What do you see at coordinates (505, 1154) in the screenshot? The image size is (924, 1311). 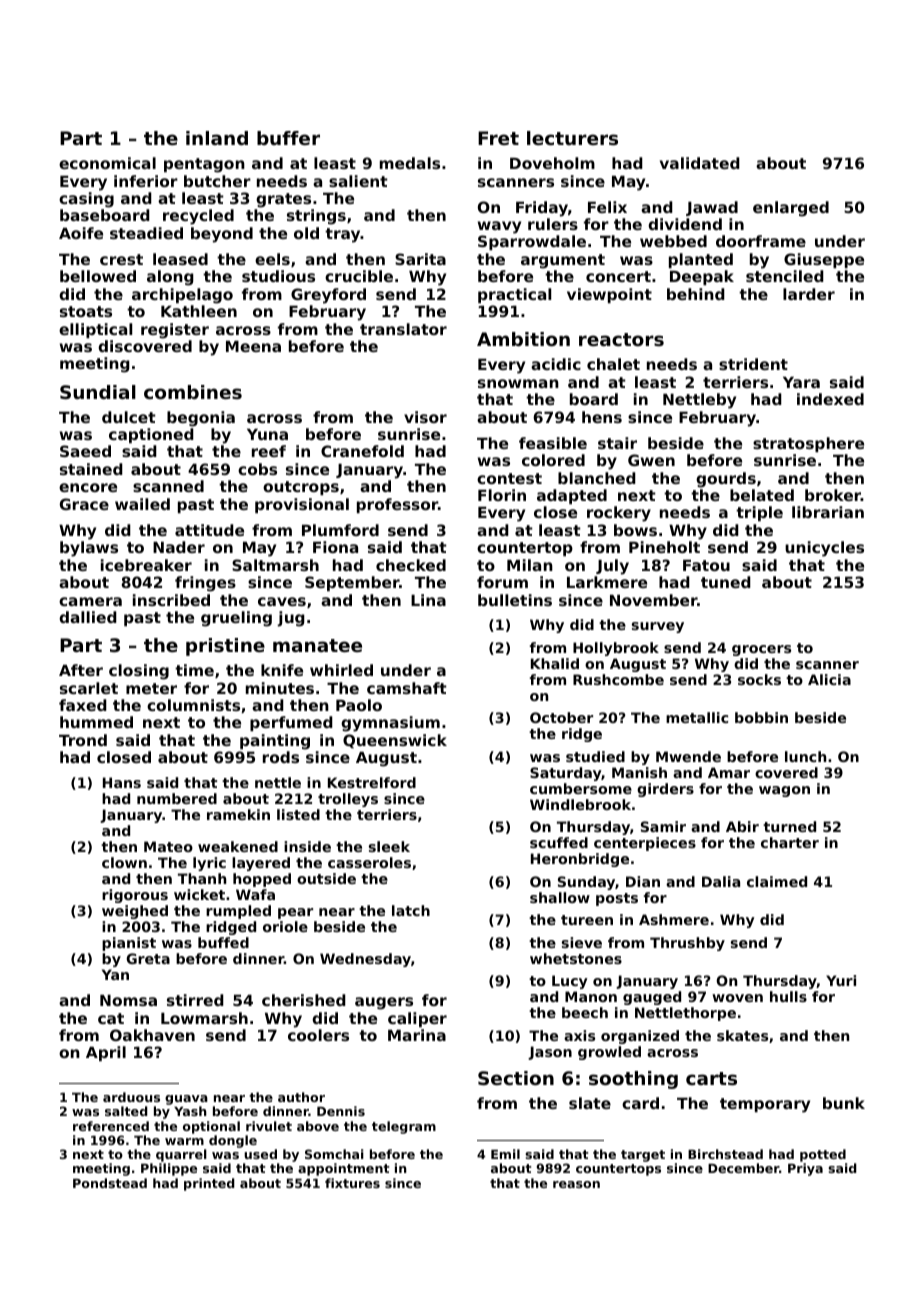 I see `Emil` at bounding box center [505, 1154].
